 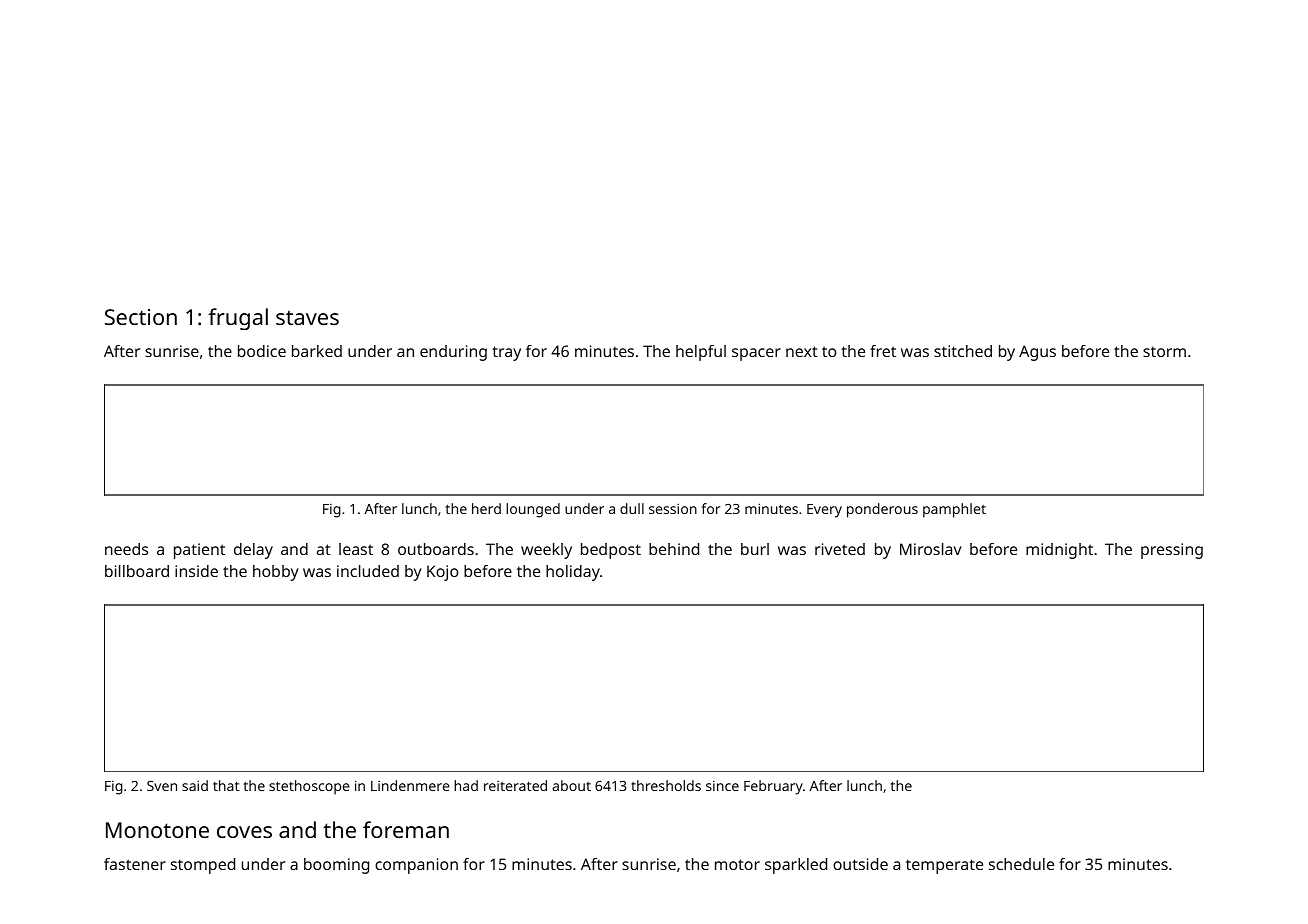 What do you see at coordinates (1172, 551) in the screenshot?
I see `pressing` at bounding box center [1172, 551].
